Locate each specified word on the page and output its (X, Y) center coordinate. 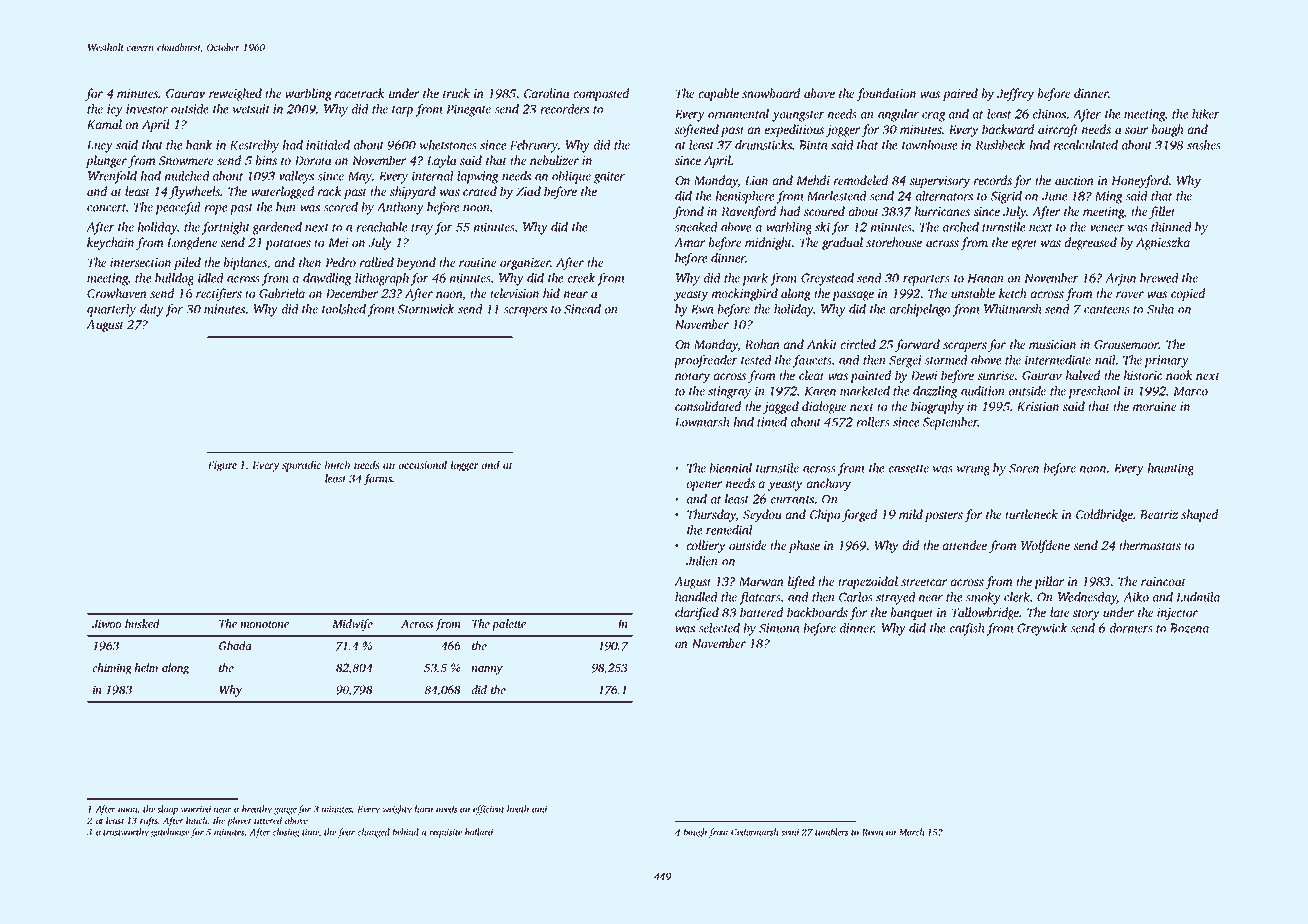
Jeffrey (1015, 94)
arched (961, 227)
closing (286, 833)
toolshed (344, 309)
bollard (479, 832)
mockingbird (744, 294)
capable (719, 94)
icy (115, 110)
